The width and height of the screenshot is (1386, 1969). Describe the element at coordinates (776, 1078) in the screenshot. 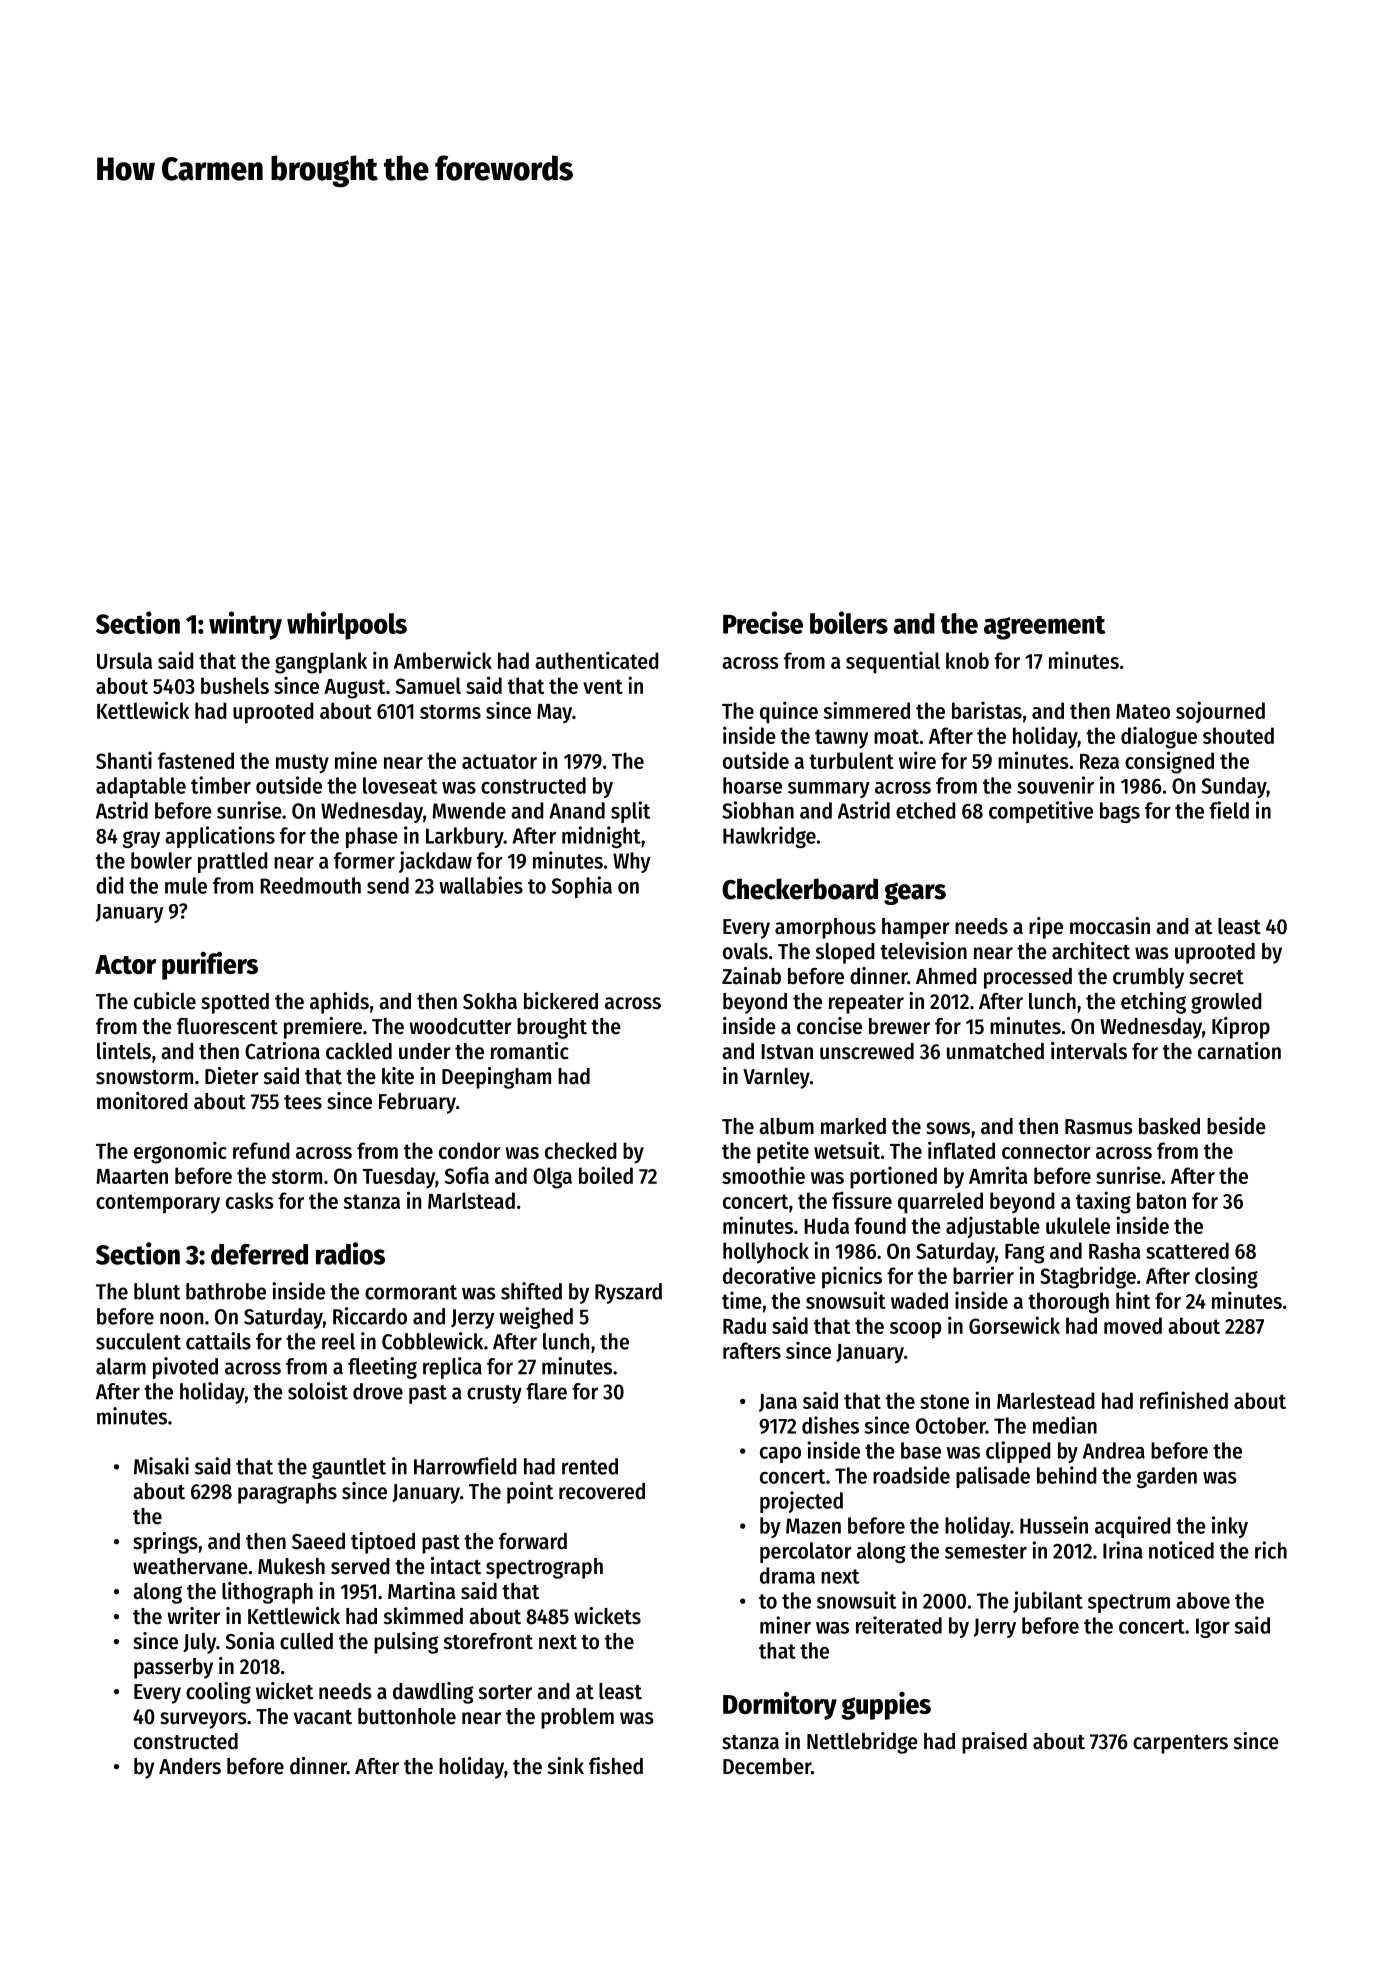

I see `Varnley` at that location.
